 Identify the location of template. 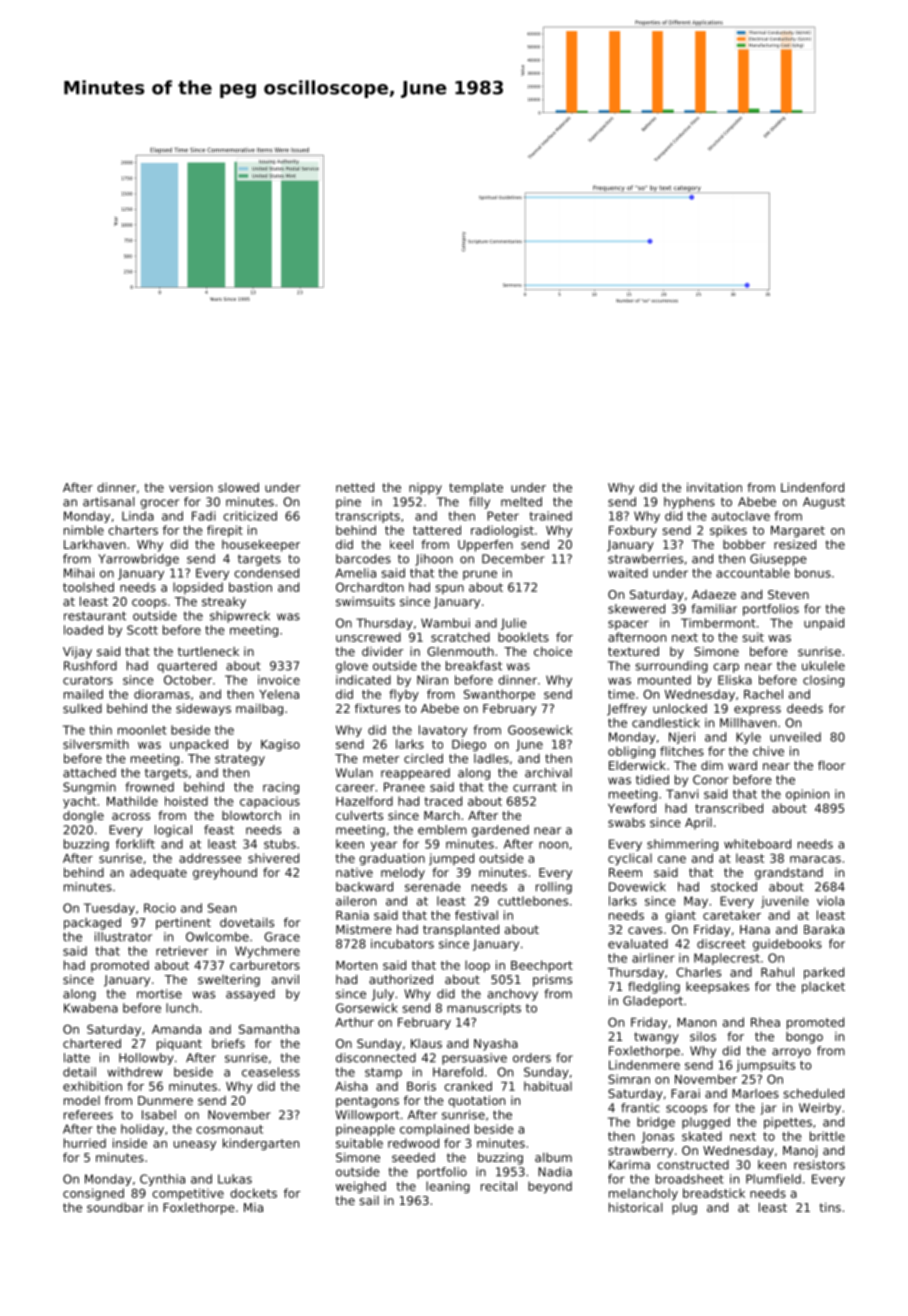
(476, 488).
